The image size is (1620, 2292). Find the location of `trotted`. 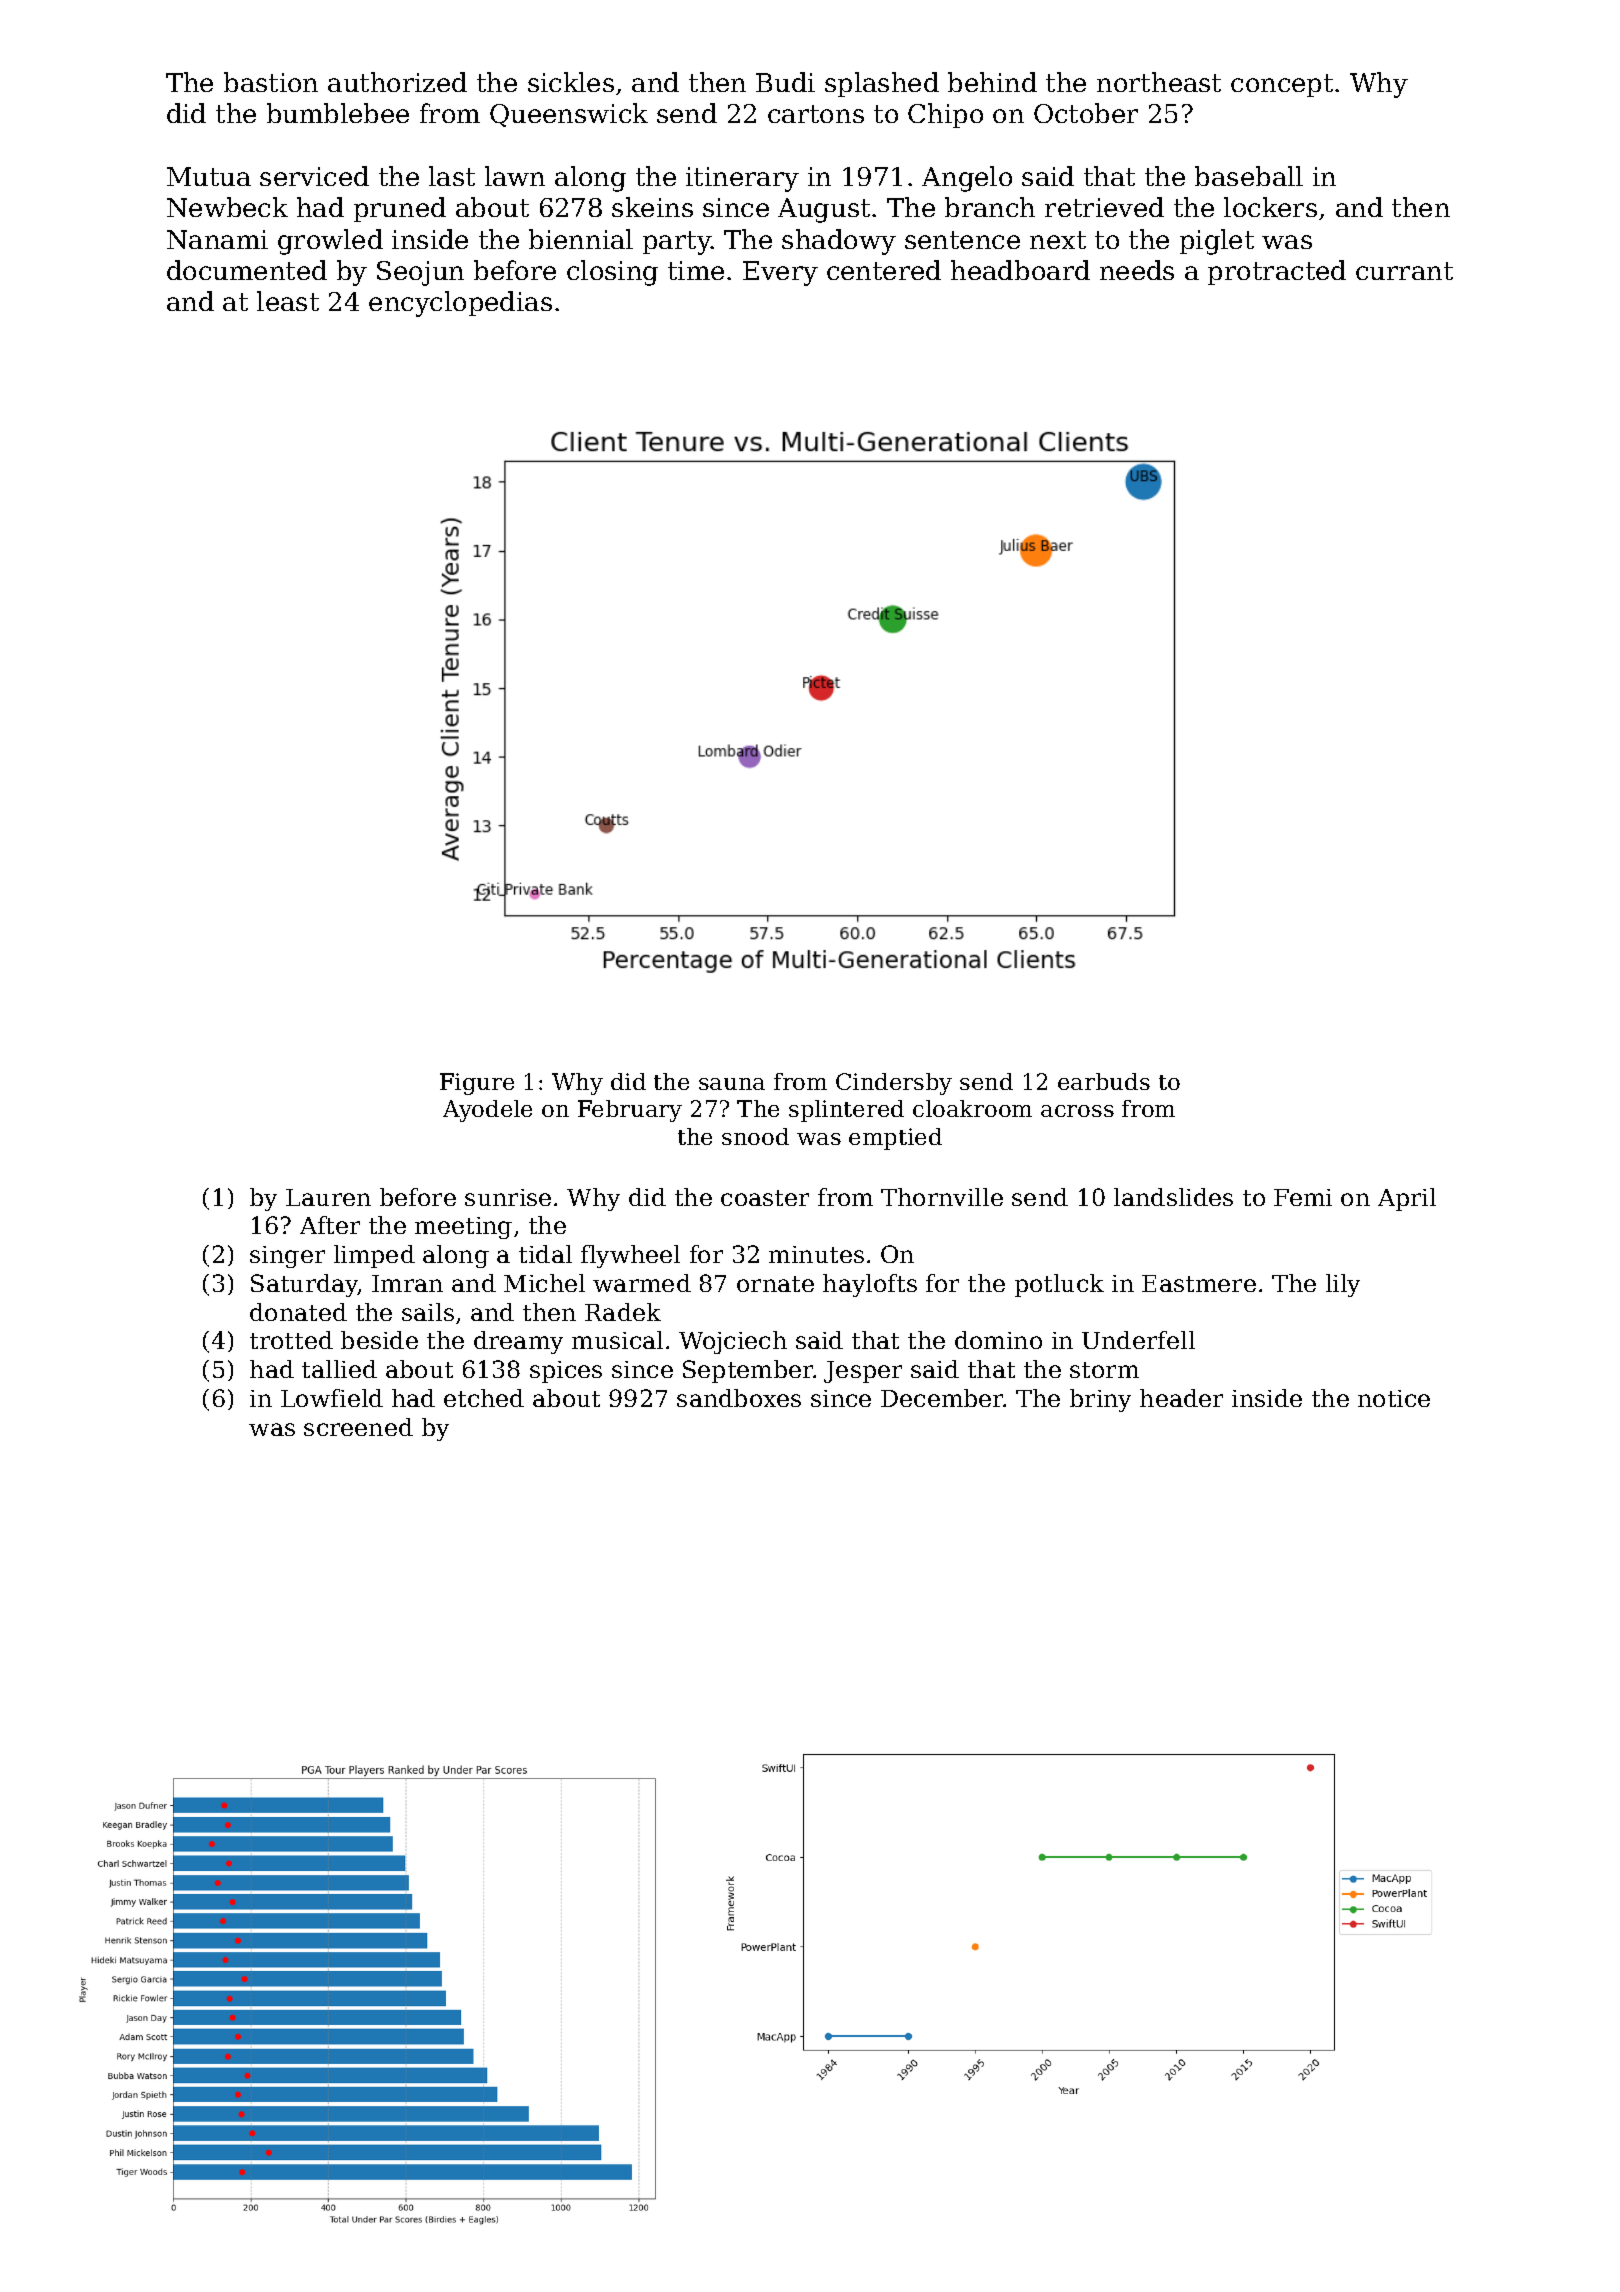

trotted is located at coordinates (291, 1340).
